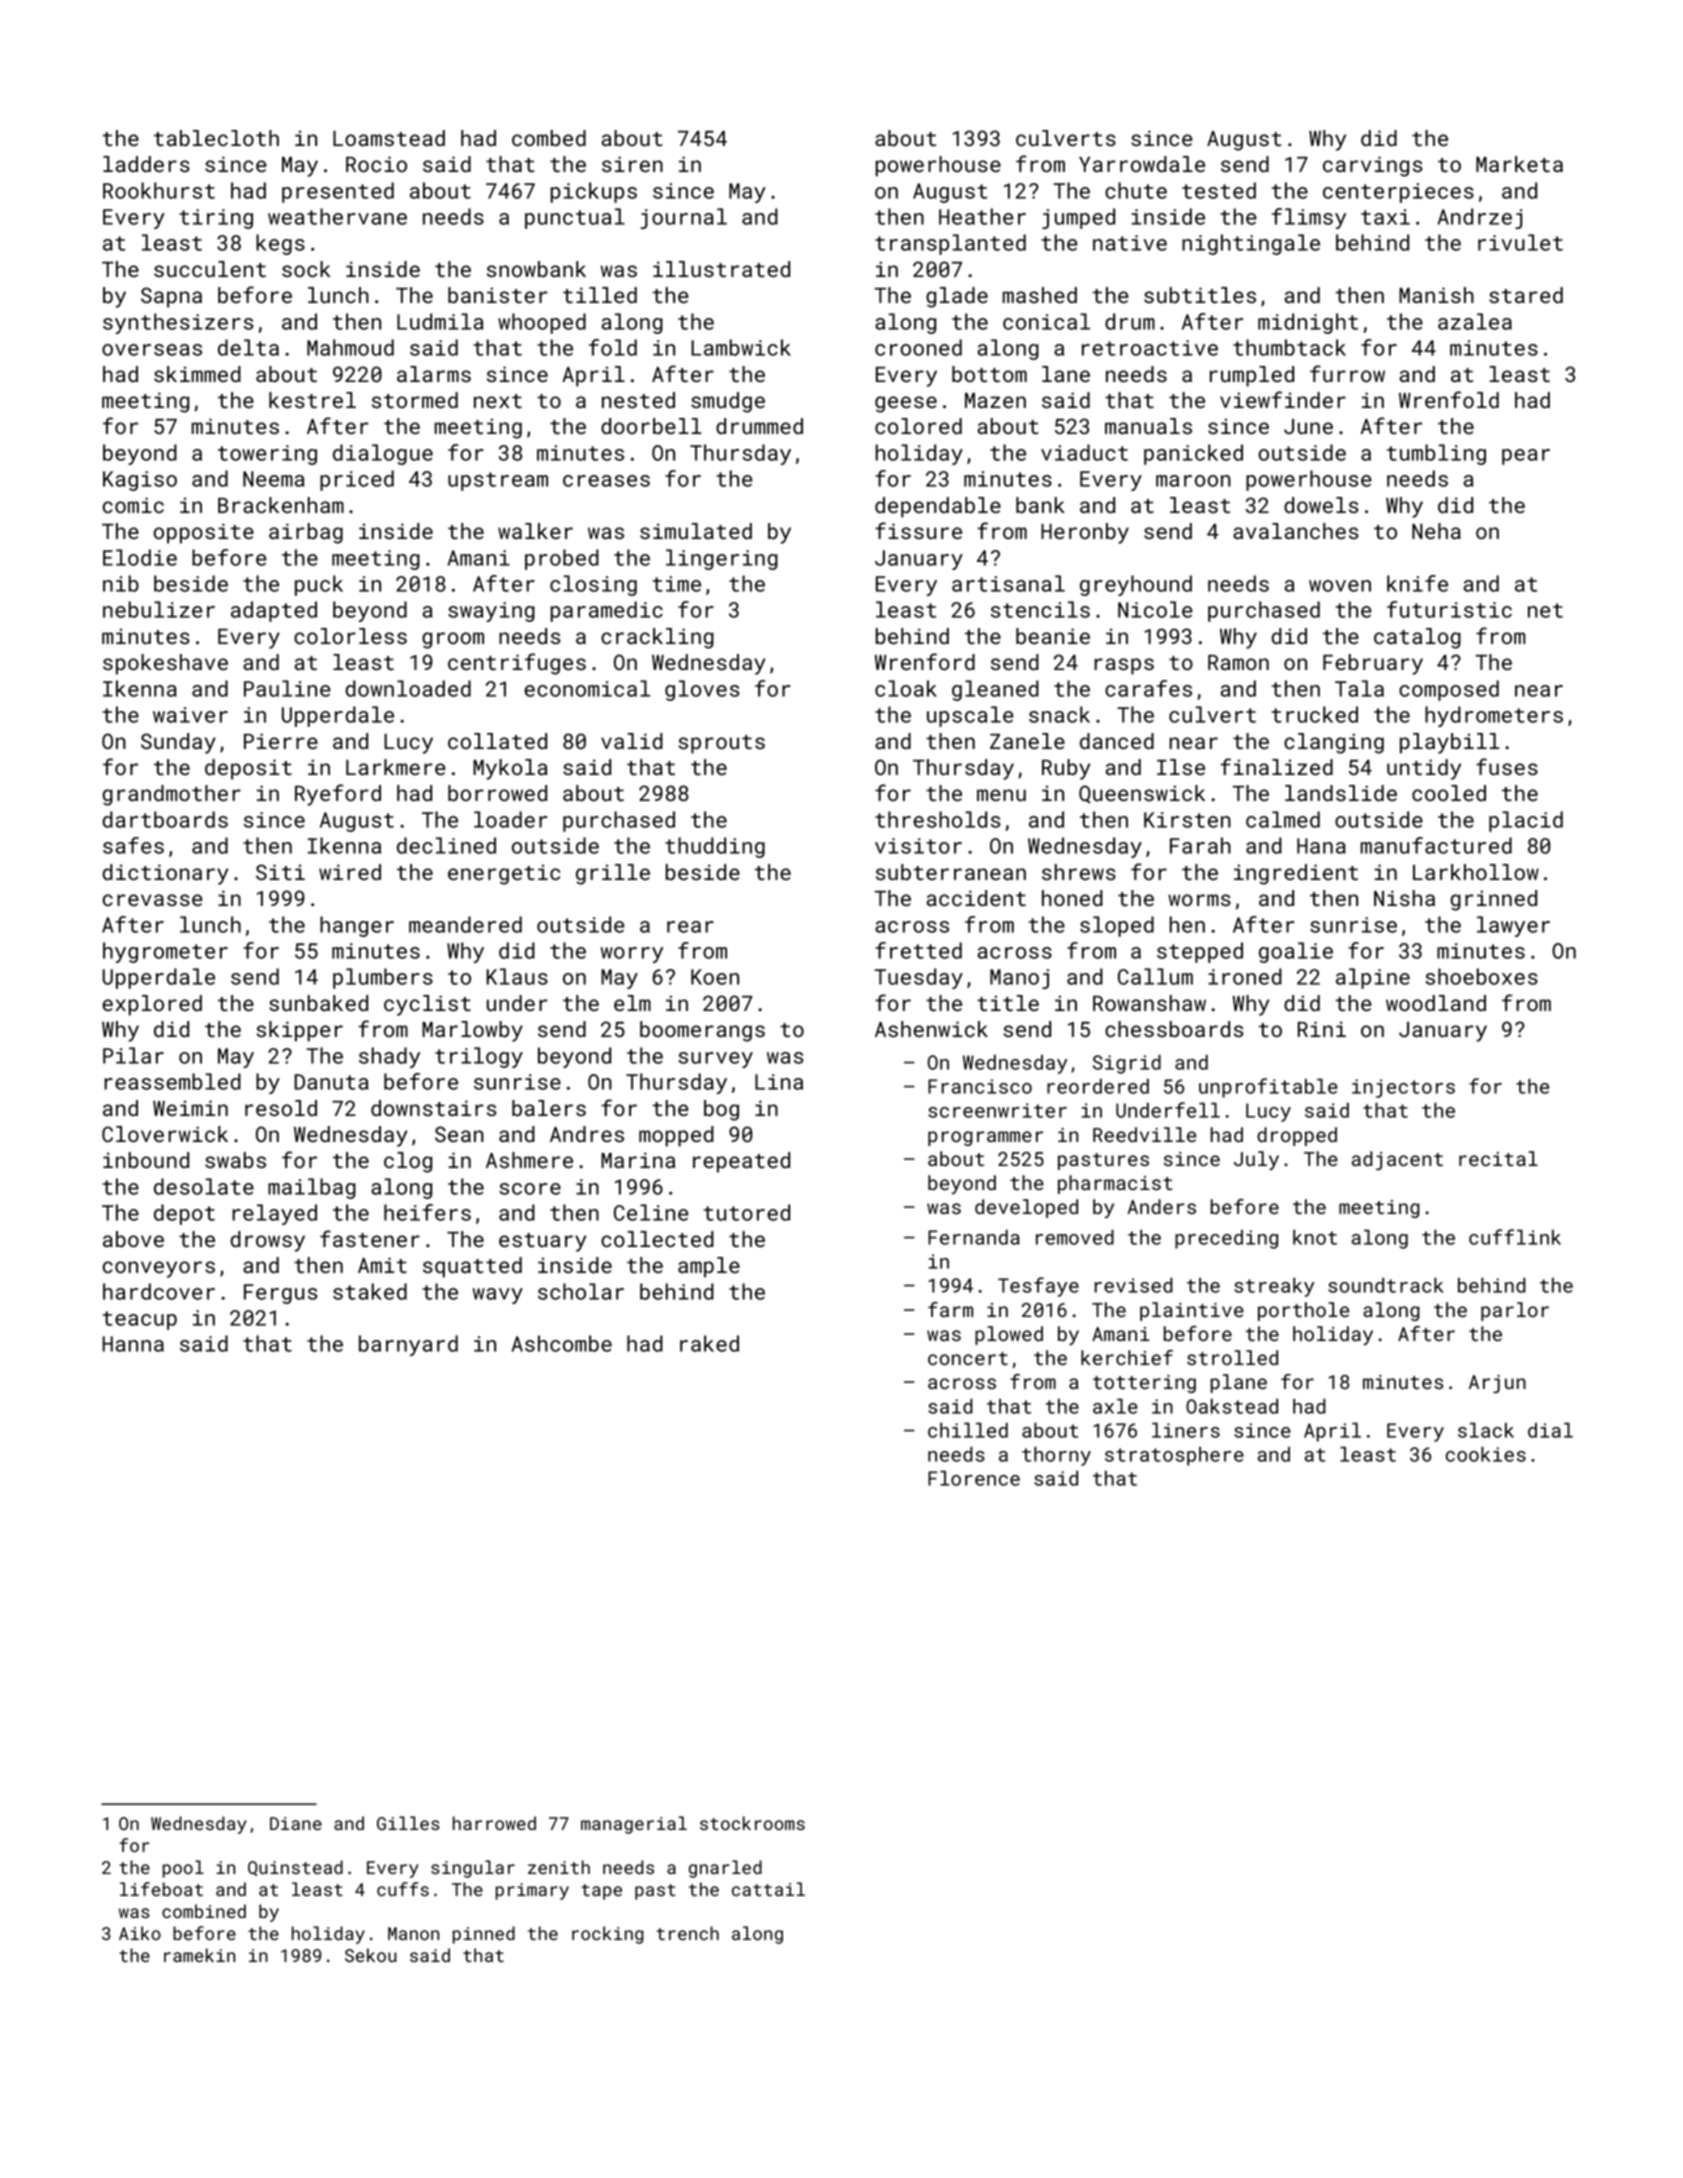  I want to click on siren, so click(632, 164).
